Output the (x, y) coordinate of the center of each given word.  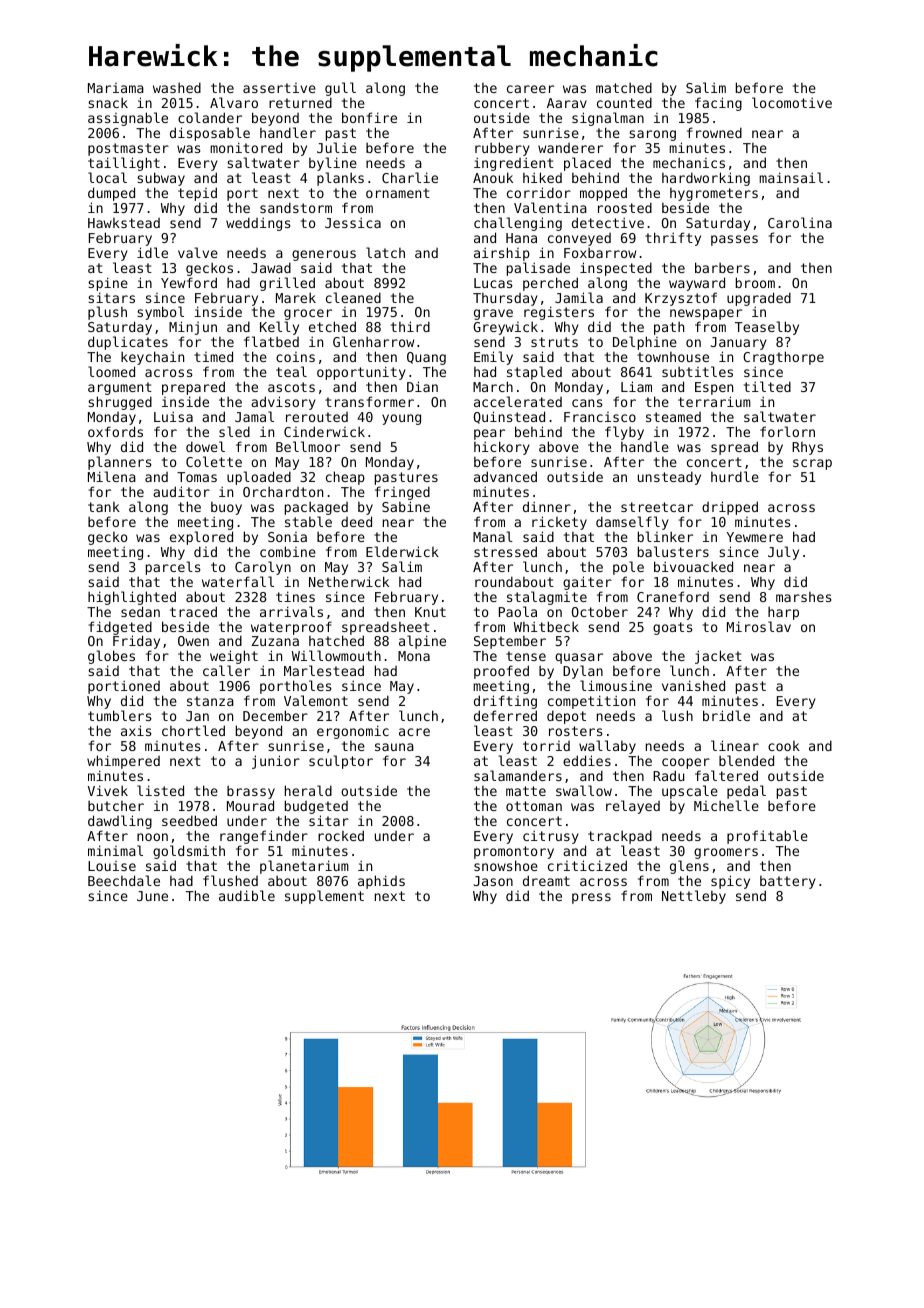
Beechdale (124, 880)
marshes (804, 597)
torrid (546, 746)
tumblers (120, 715)
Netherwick (349, 581)
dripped (730, 508)
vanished (693, 685)
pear (489, 434)
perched (550, 284)
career (530, 89)
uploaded (259, 478)
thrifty (673, 239)
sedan (140, 611)
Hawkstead (124, 223)
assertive (279, 88)
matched (624, 87)
